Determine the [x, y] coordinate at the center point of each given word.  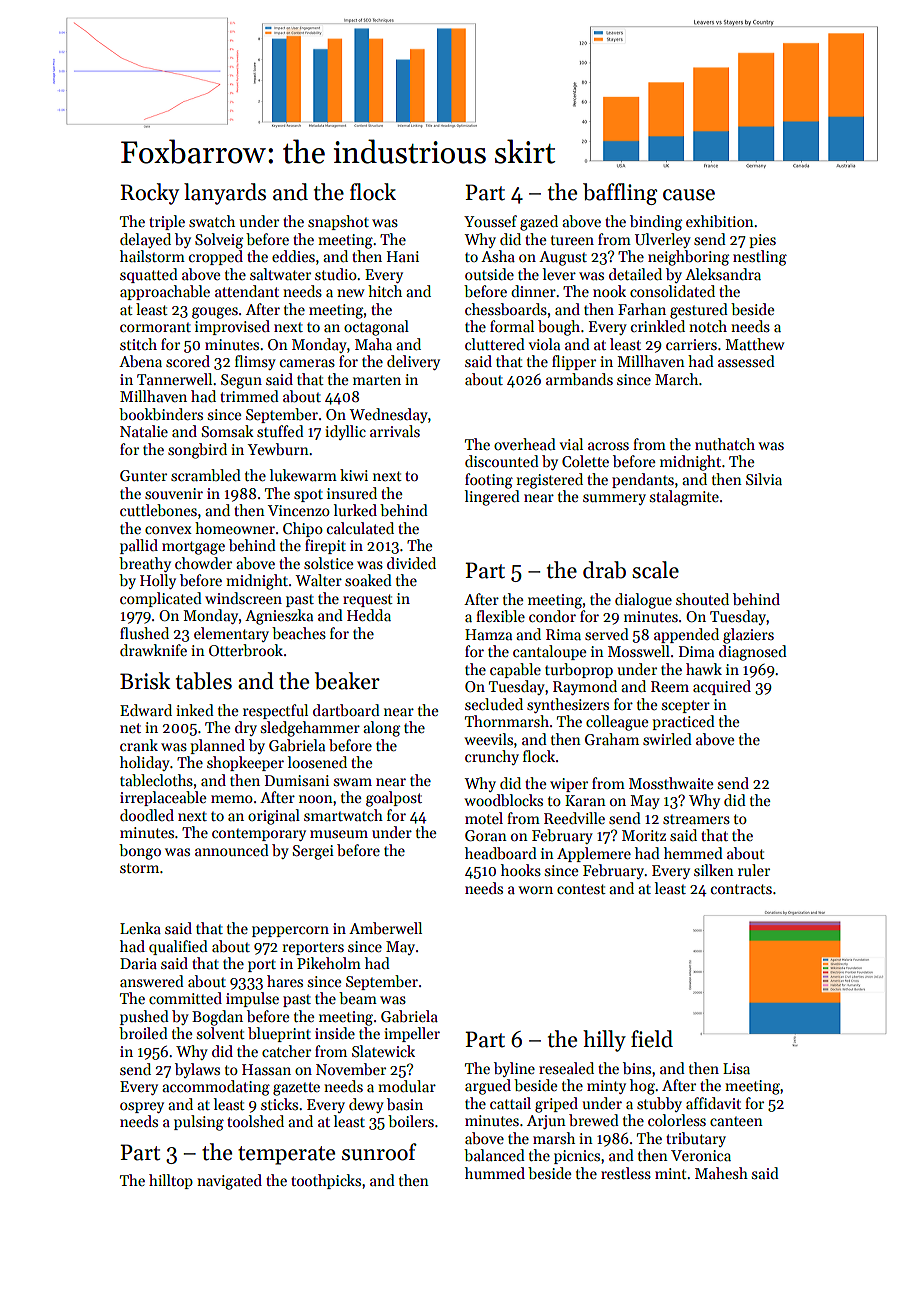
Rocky [149, 194]
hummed [495, 1173]
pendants [643, 480]
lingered [492, 498]
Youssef [490, 221]
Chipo [303, 529]
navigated [229, 1182]
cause [689, 195]
